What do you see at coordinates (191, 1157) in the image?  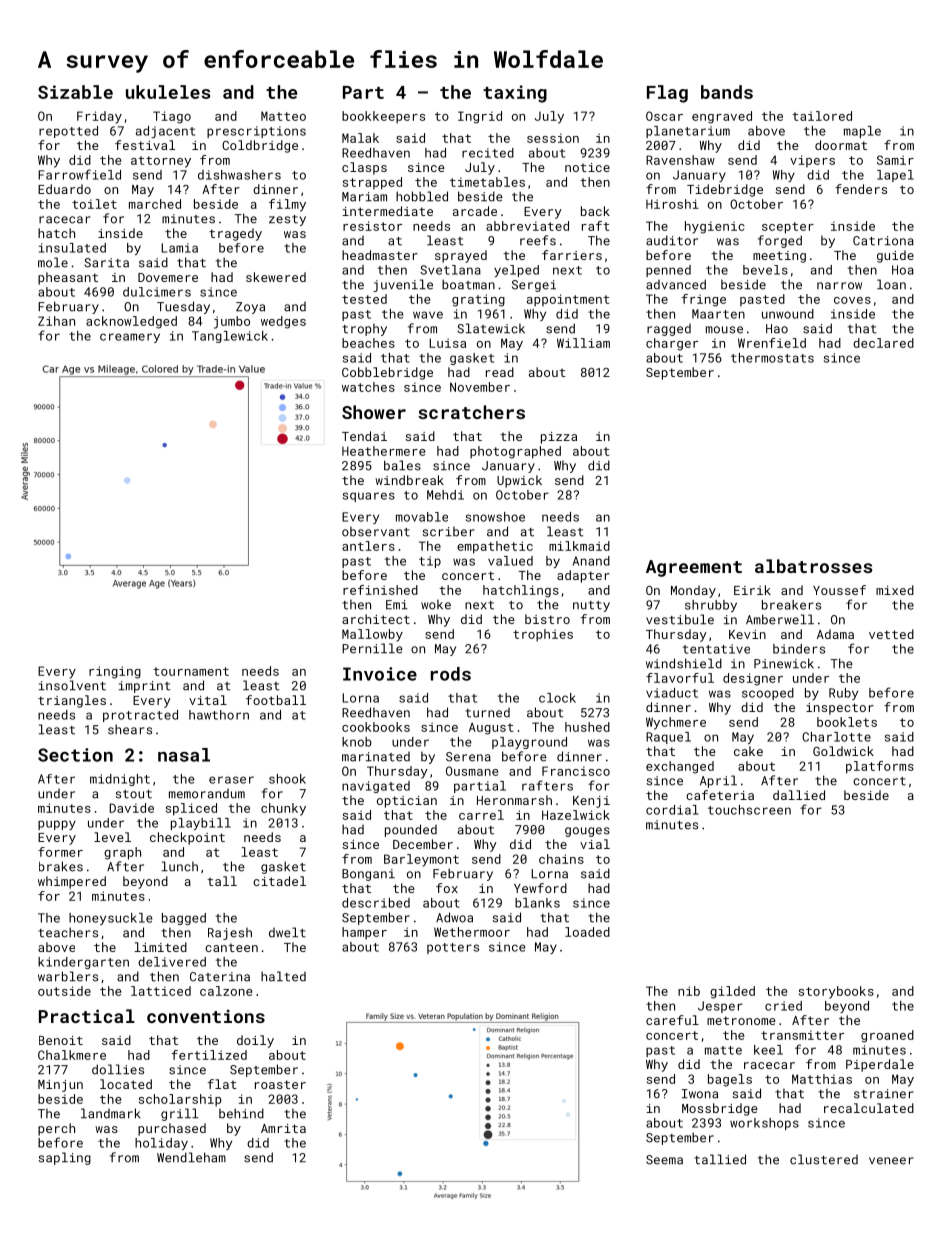 I see `Wendleham` at bounding box center [191, 1157].
